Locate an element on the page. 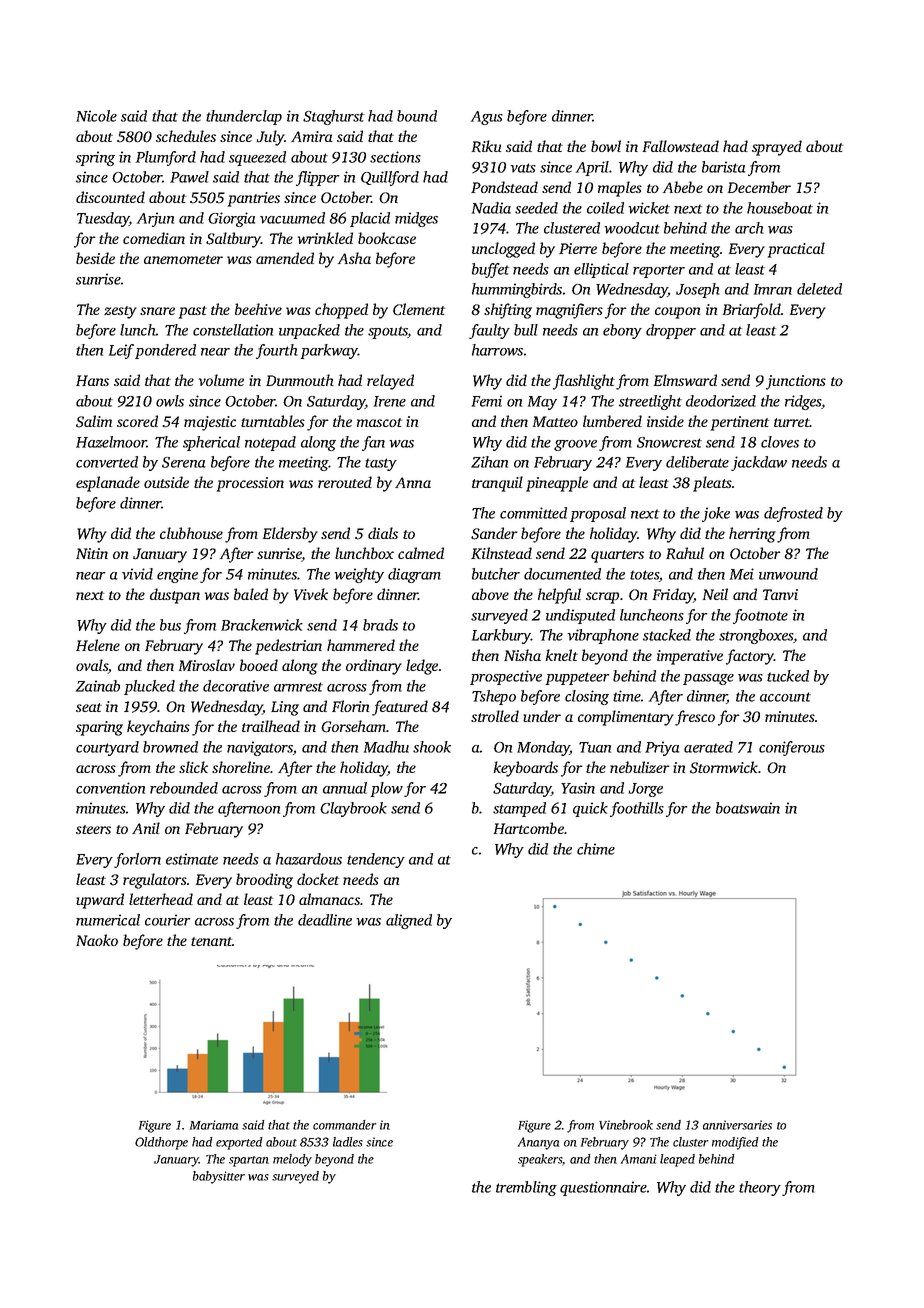  chime is located at coordinates (596, 849).
